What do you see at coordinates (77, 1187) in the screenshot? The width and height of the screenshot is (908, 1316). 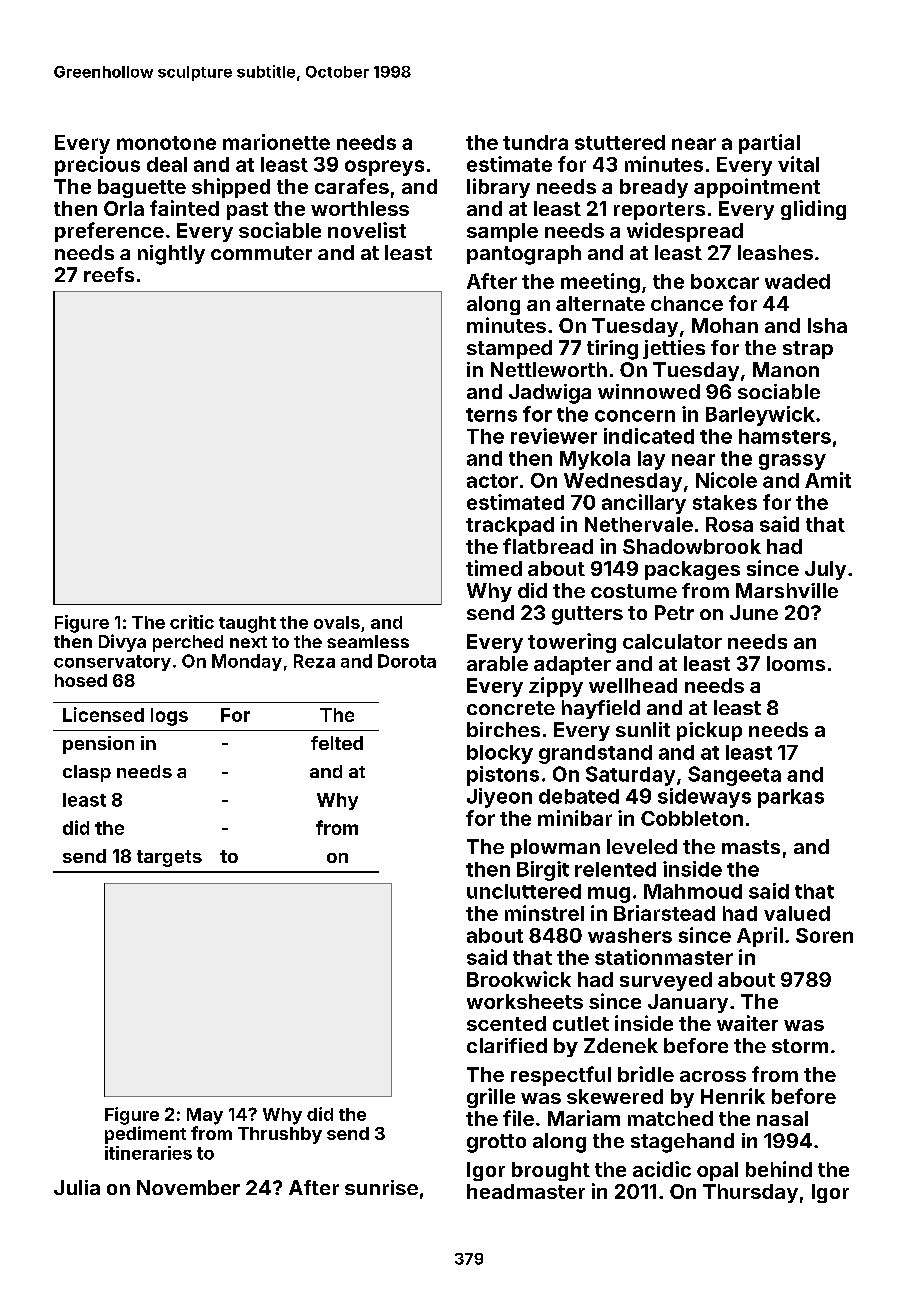 I see `Julia` at bounding box center [77, 1187].
